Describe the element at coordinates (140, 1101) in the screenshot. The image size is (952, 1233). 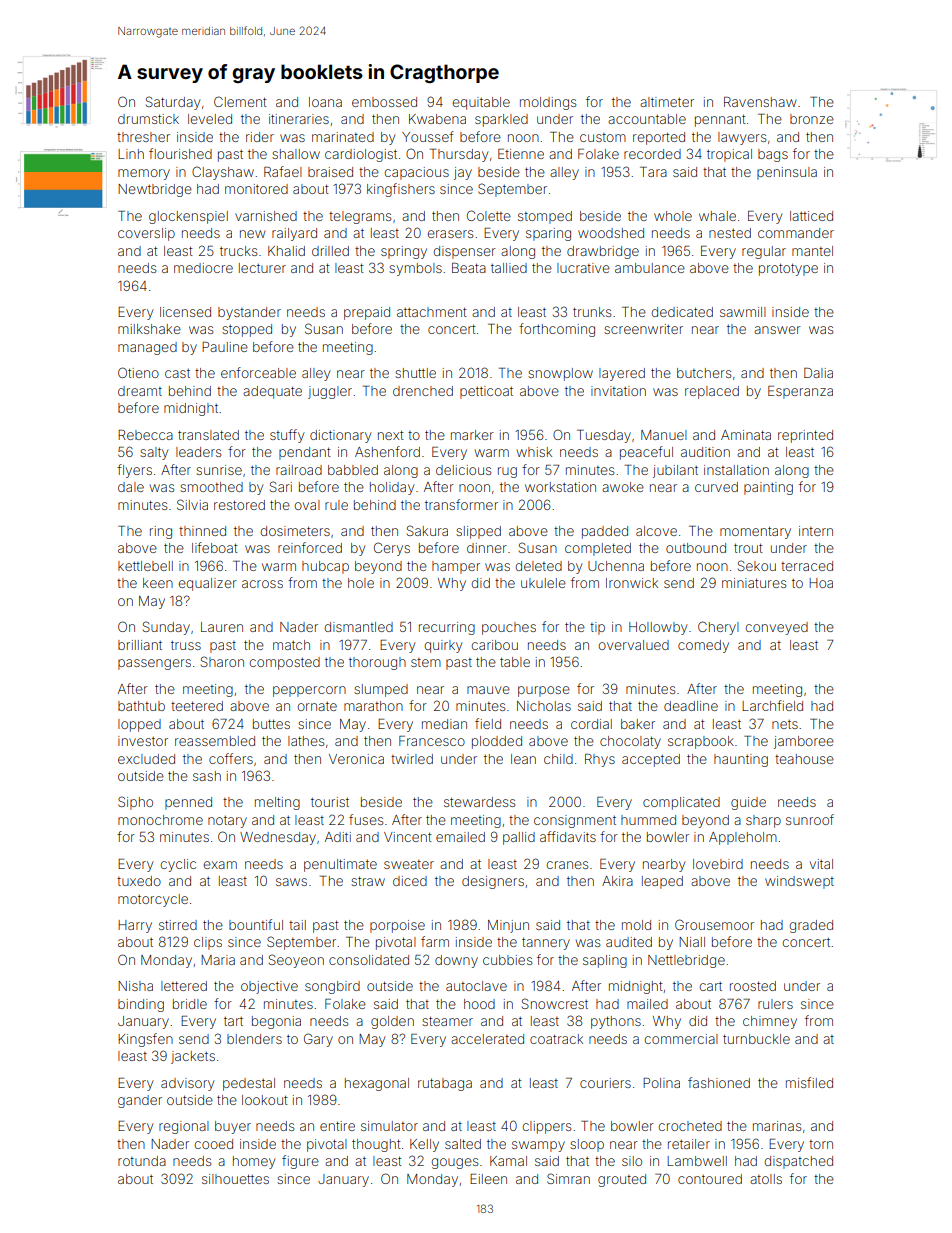
I see `gander` at that location.
